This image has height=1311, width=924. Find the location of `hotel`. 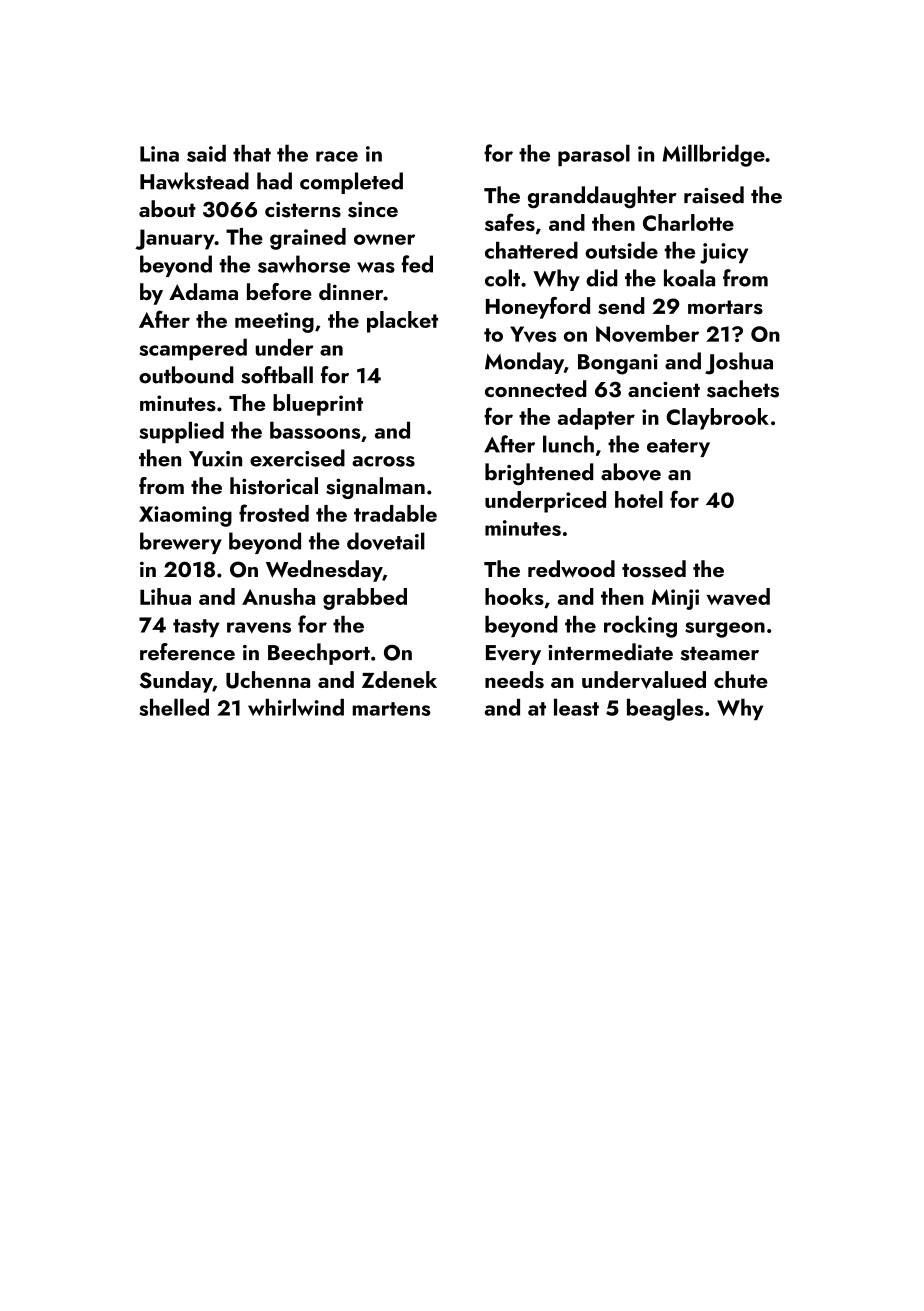

hotel is located at coordinates (639, 499).
